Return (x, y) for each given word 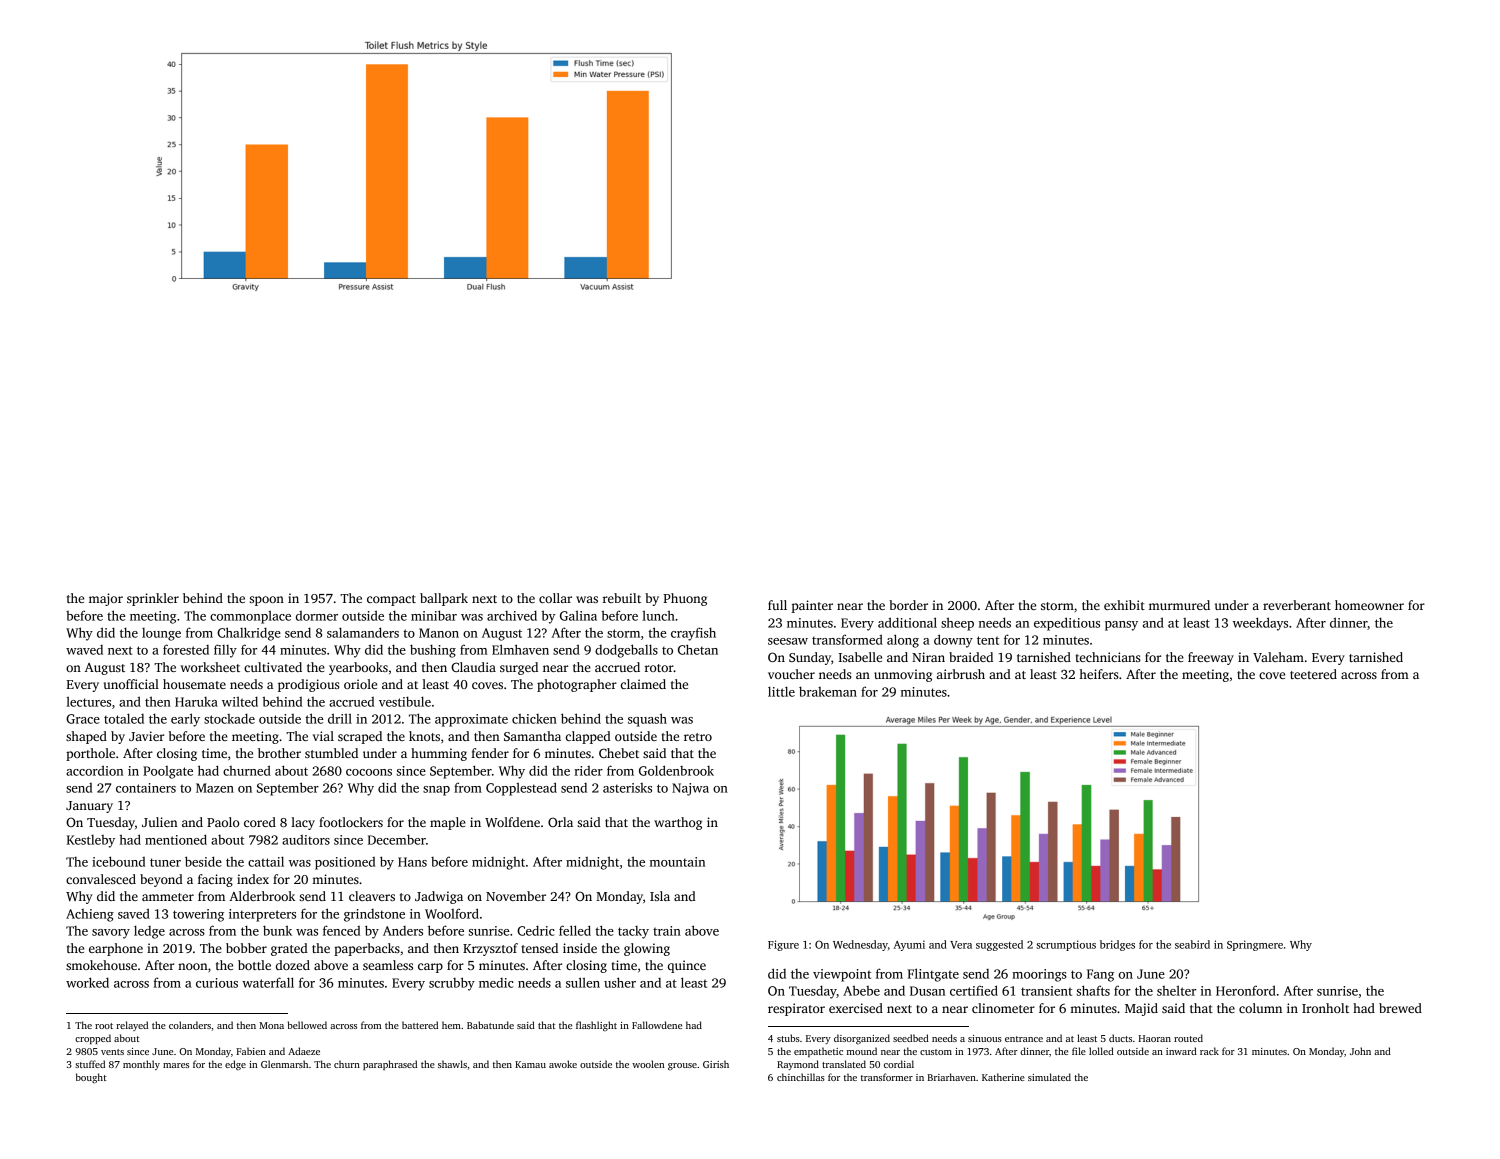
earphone (116, 949)
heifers (1099, 674)
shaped (86, 737)
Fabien (251, 1051)
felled (575, 930)
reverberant (1297, 605)
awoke (563, 1064)
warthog (678, 823)
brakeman (828, 691)
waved (84, 650)
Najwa (690, 789)
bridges (1117, 945)
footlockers (351, 822)
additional (907, 622)
